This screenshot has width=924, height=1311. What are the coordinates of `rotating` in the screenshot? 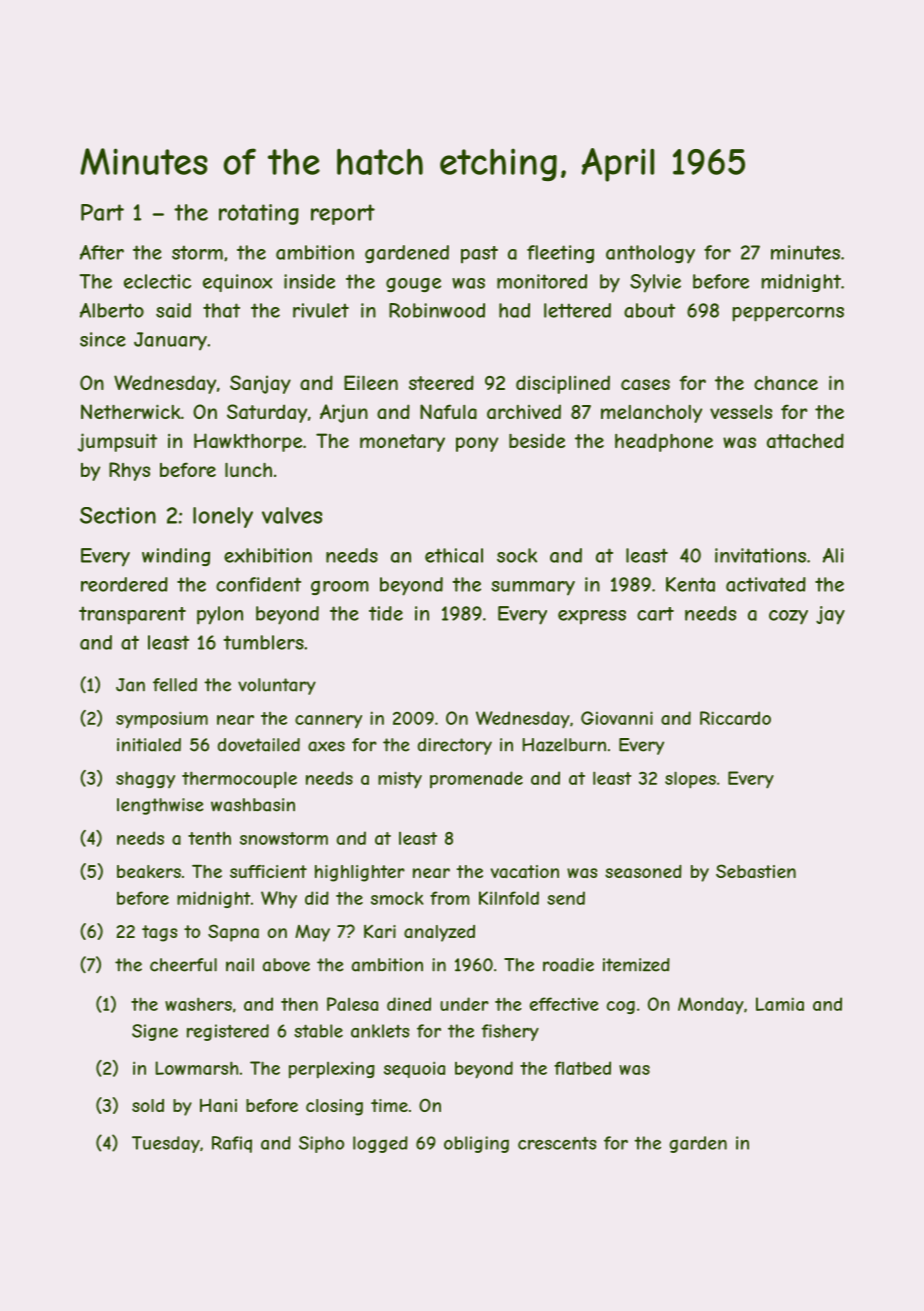 It's located at (259, 214).
